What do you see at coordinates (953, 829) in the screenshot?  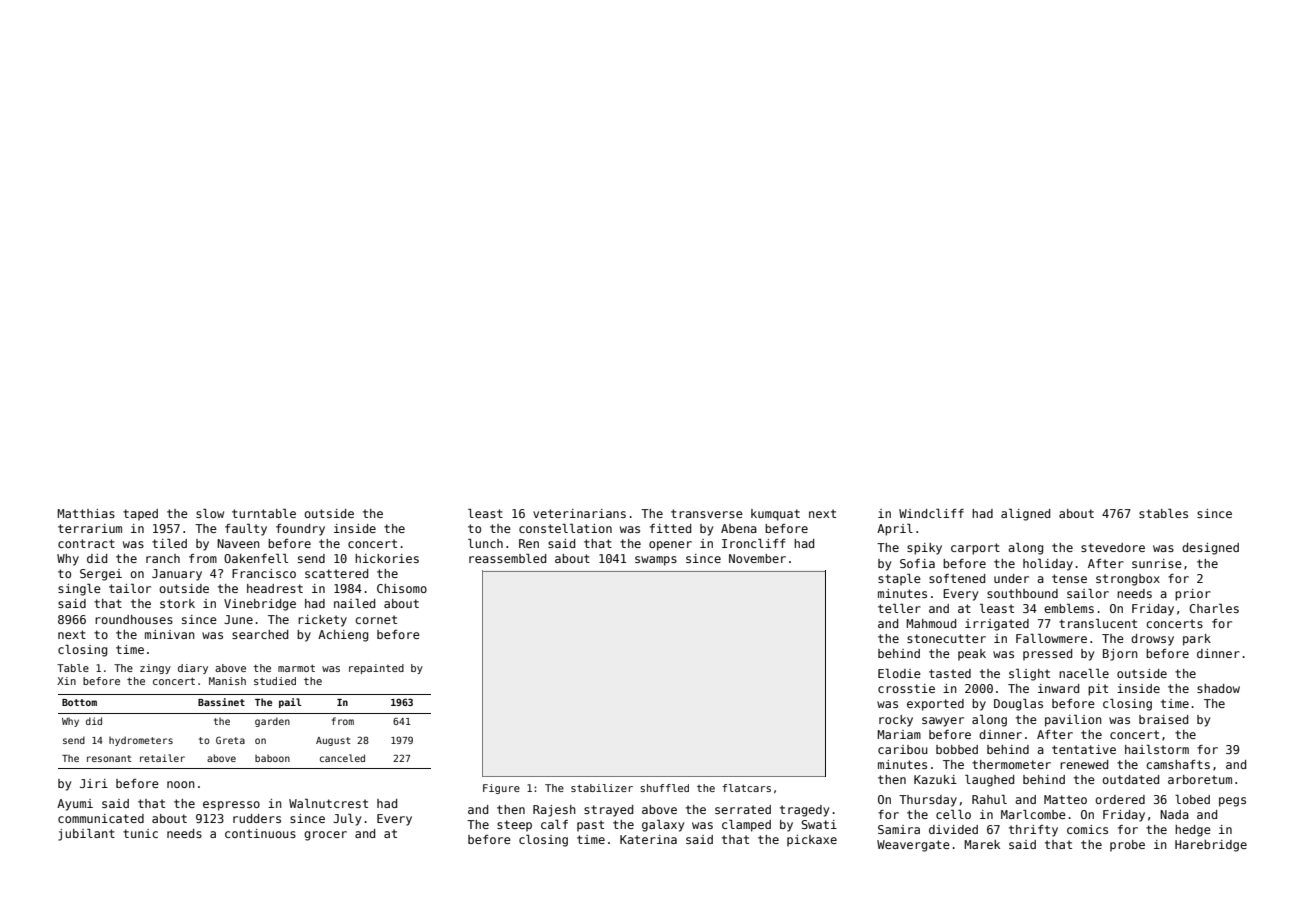 I see `divided` at bounding box center [953, 829].
